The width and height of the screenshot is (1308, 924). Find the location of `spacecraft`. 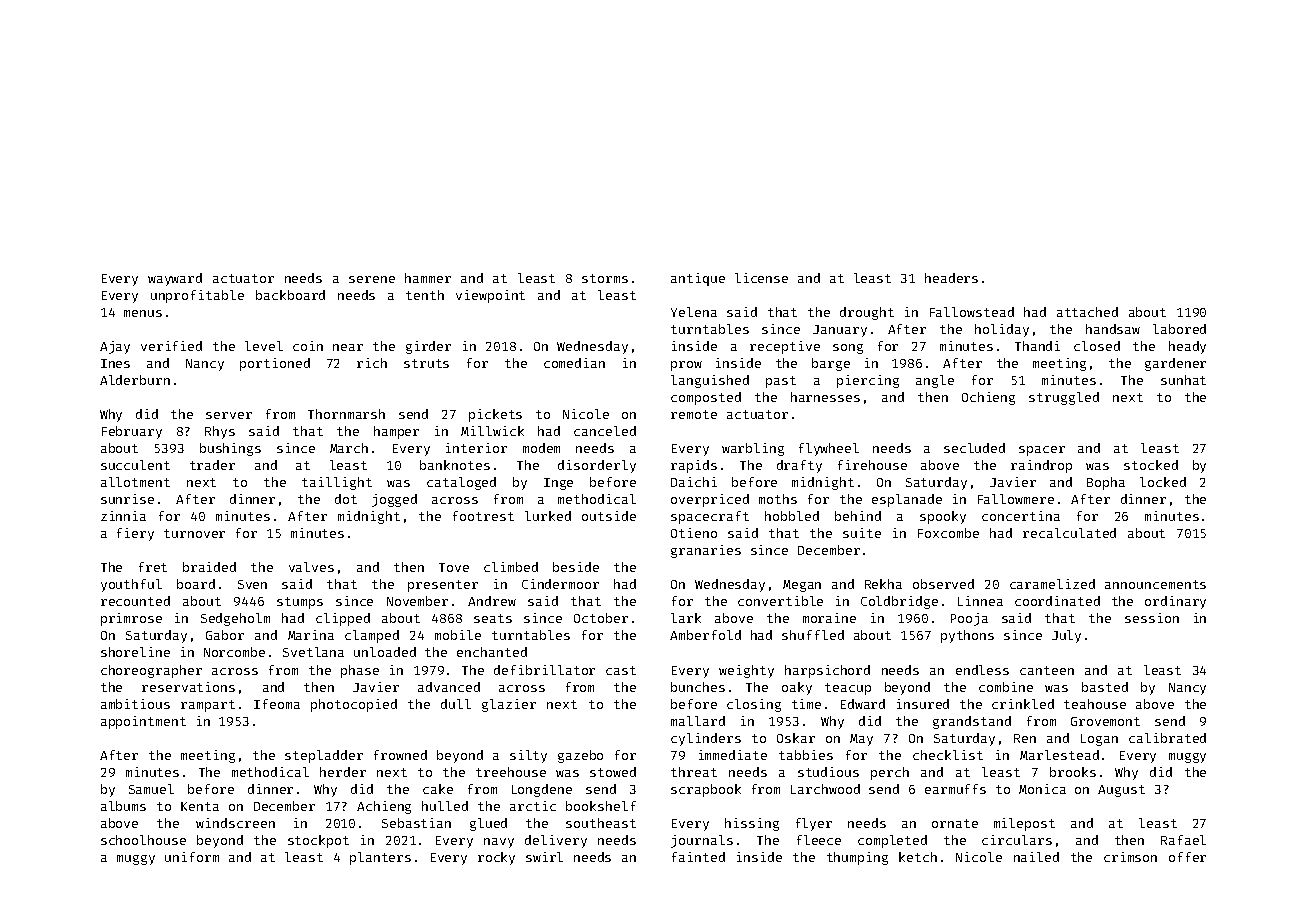

spacecraft is located at coordinates (710, 517).
